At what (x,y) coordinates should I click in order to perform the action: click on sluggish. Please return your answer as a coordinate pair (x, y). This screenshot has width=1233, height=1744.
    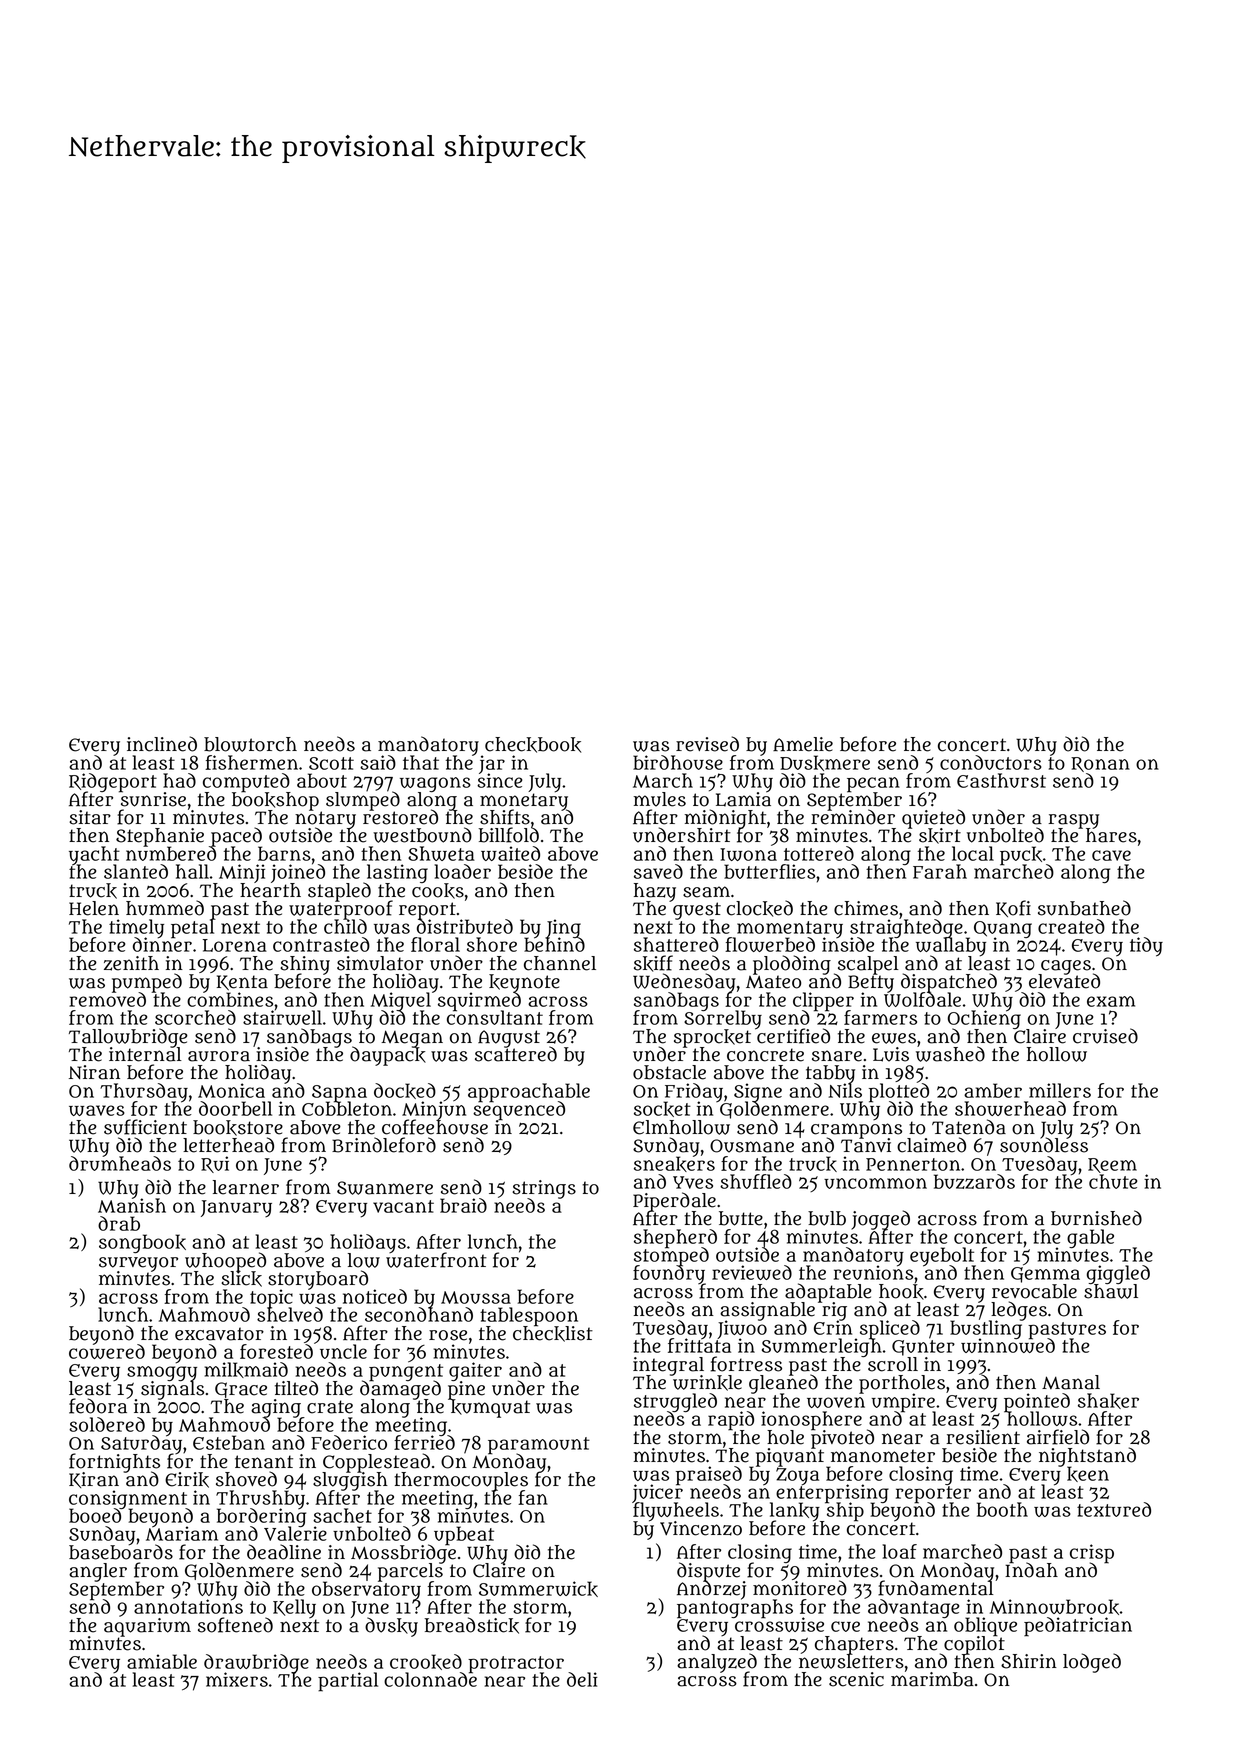
    Looking at the image, I should click on (350, 1481).
